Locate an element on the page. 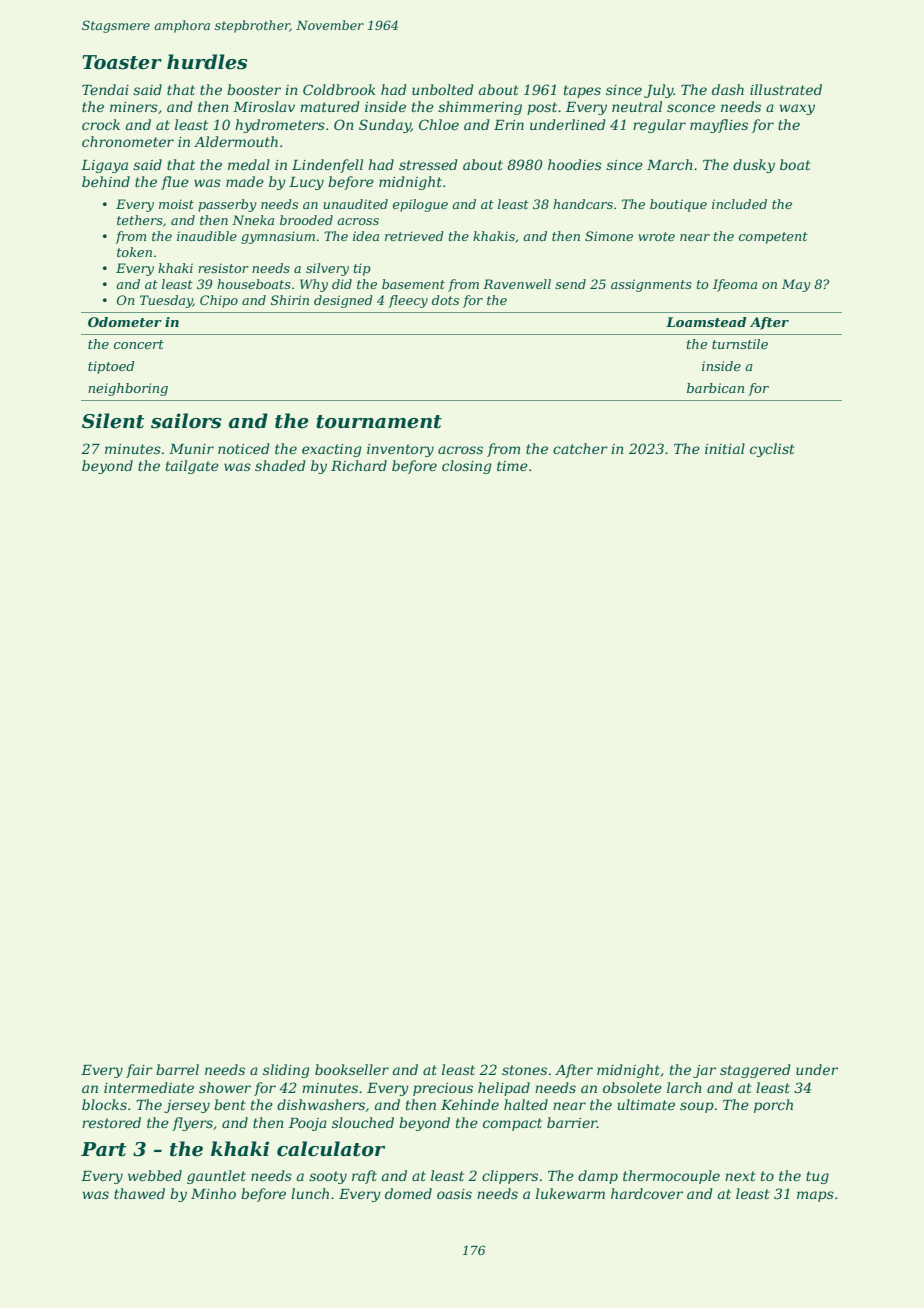 The height and width of the page is (1308, 924). sliding is located at coordinates (286, 1071).
